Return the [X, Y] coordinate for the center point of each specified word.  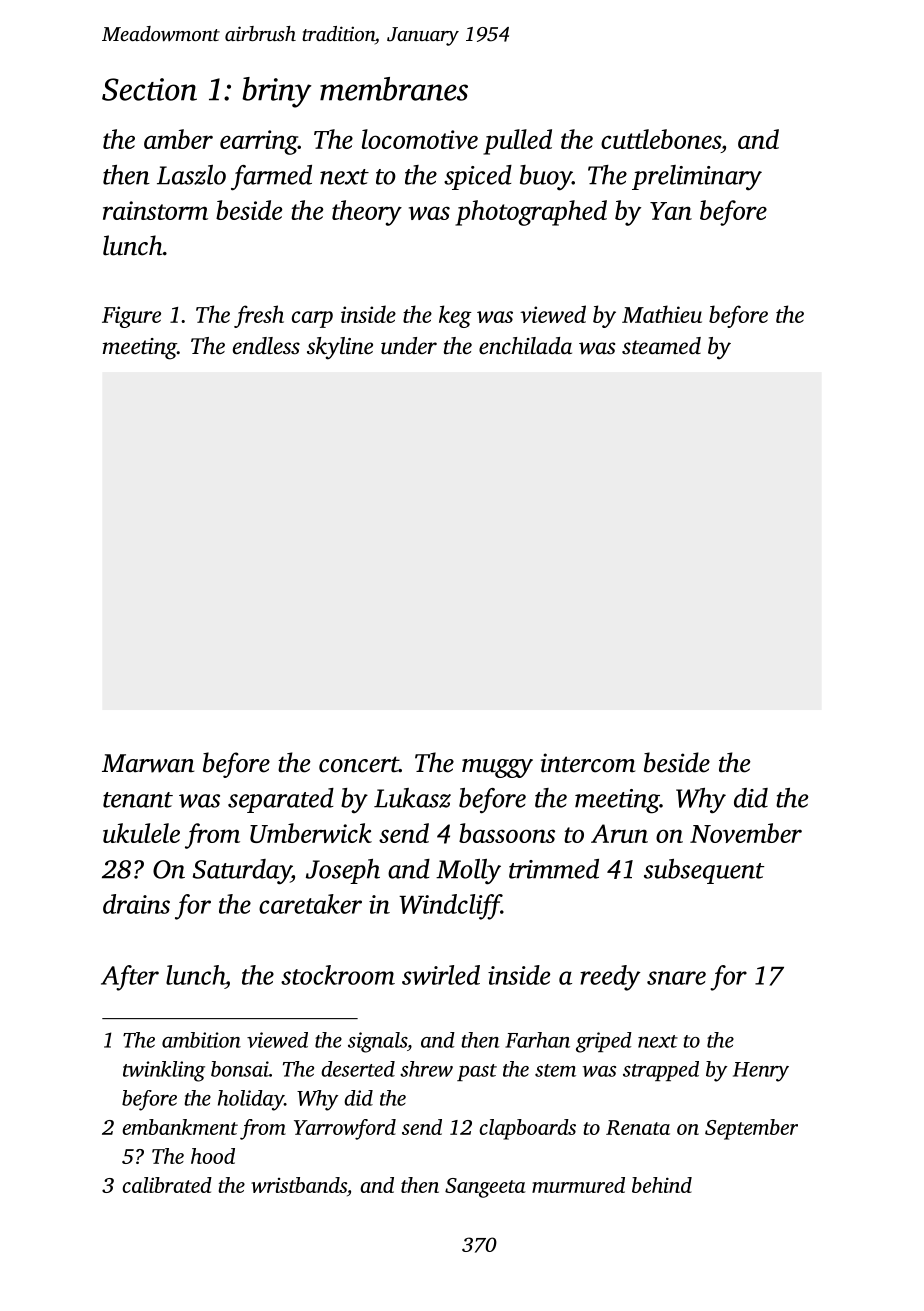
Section [149, 89]
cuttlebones [661, 139]
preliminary [697, 178]
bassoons [507, 833]
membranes [394, 89]
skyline [340, 348]
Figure [131, 317]
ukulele [141, 833]
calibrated [167, 1185]
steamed [661, 346]
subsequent [704, 871]
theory [367, 213]
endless [266, 346]
